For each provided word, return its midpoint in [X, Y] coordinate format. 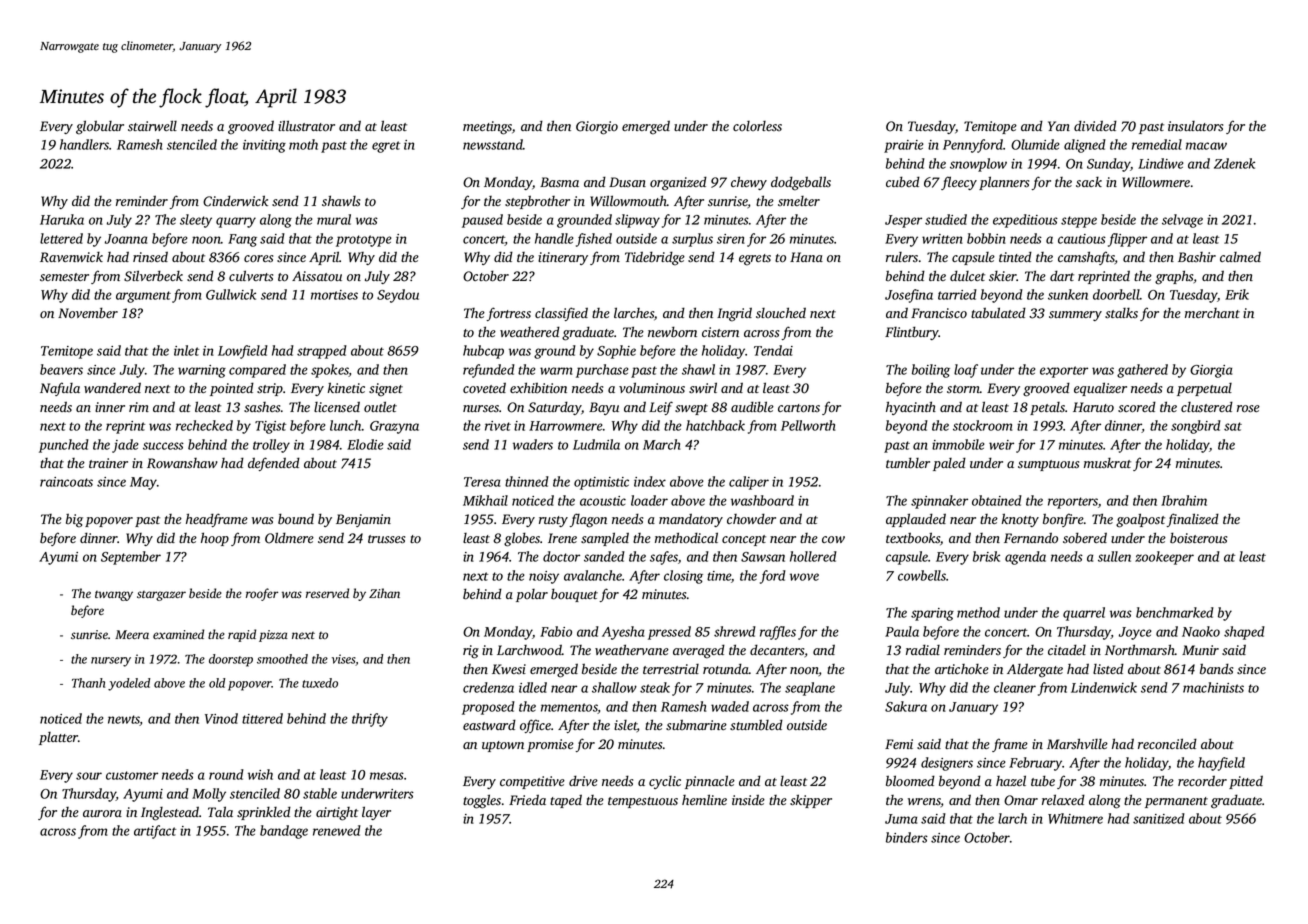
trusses [386, 539]
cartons [799, 408]
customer [132, 775]
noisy [544, 577]
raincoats [66, 482]
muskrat [1107, 462]
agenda [1025, 558]
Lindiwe [1161, 163]
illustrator [306, 126]
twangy [114, 596]
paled [949, 464]
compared [257, 371]
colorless [757, 126]
